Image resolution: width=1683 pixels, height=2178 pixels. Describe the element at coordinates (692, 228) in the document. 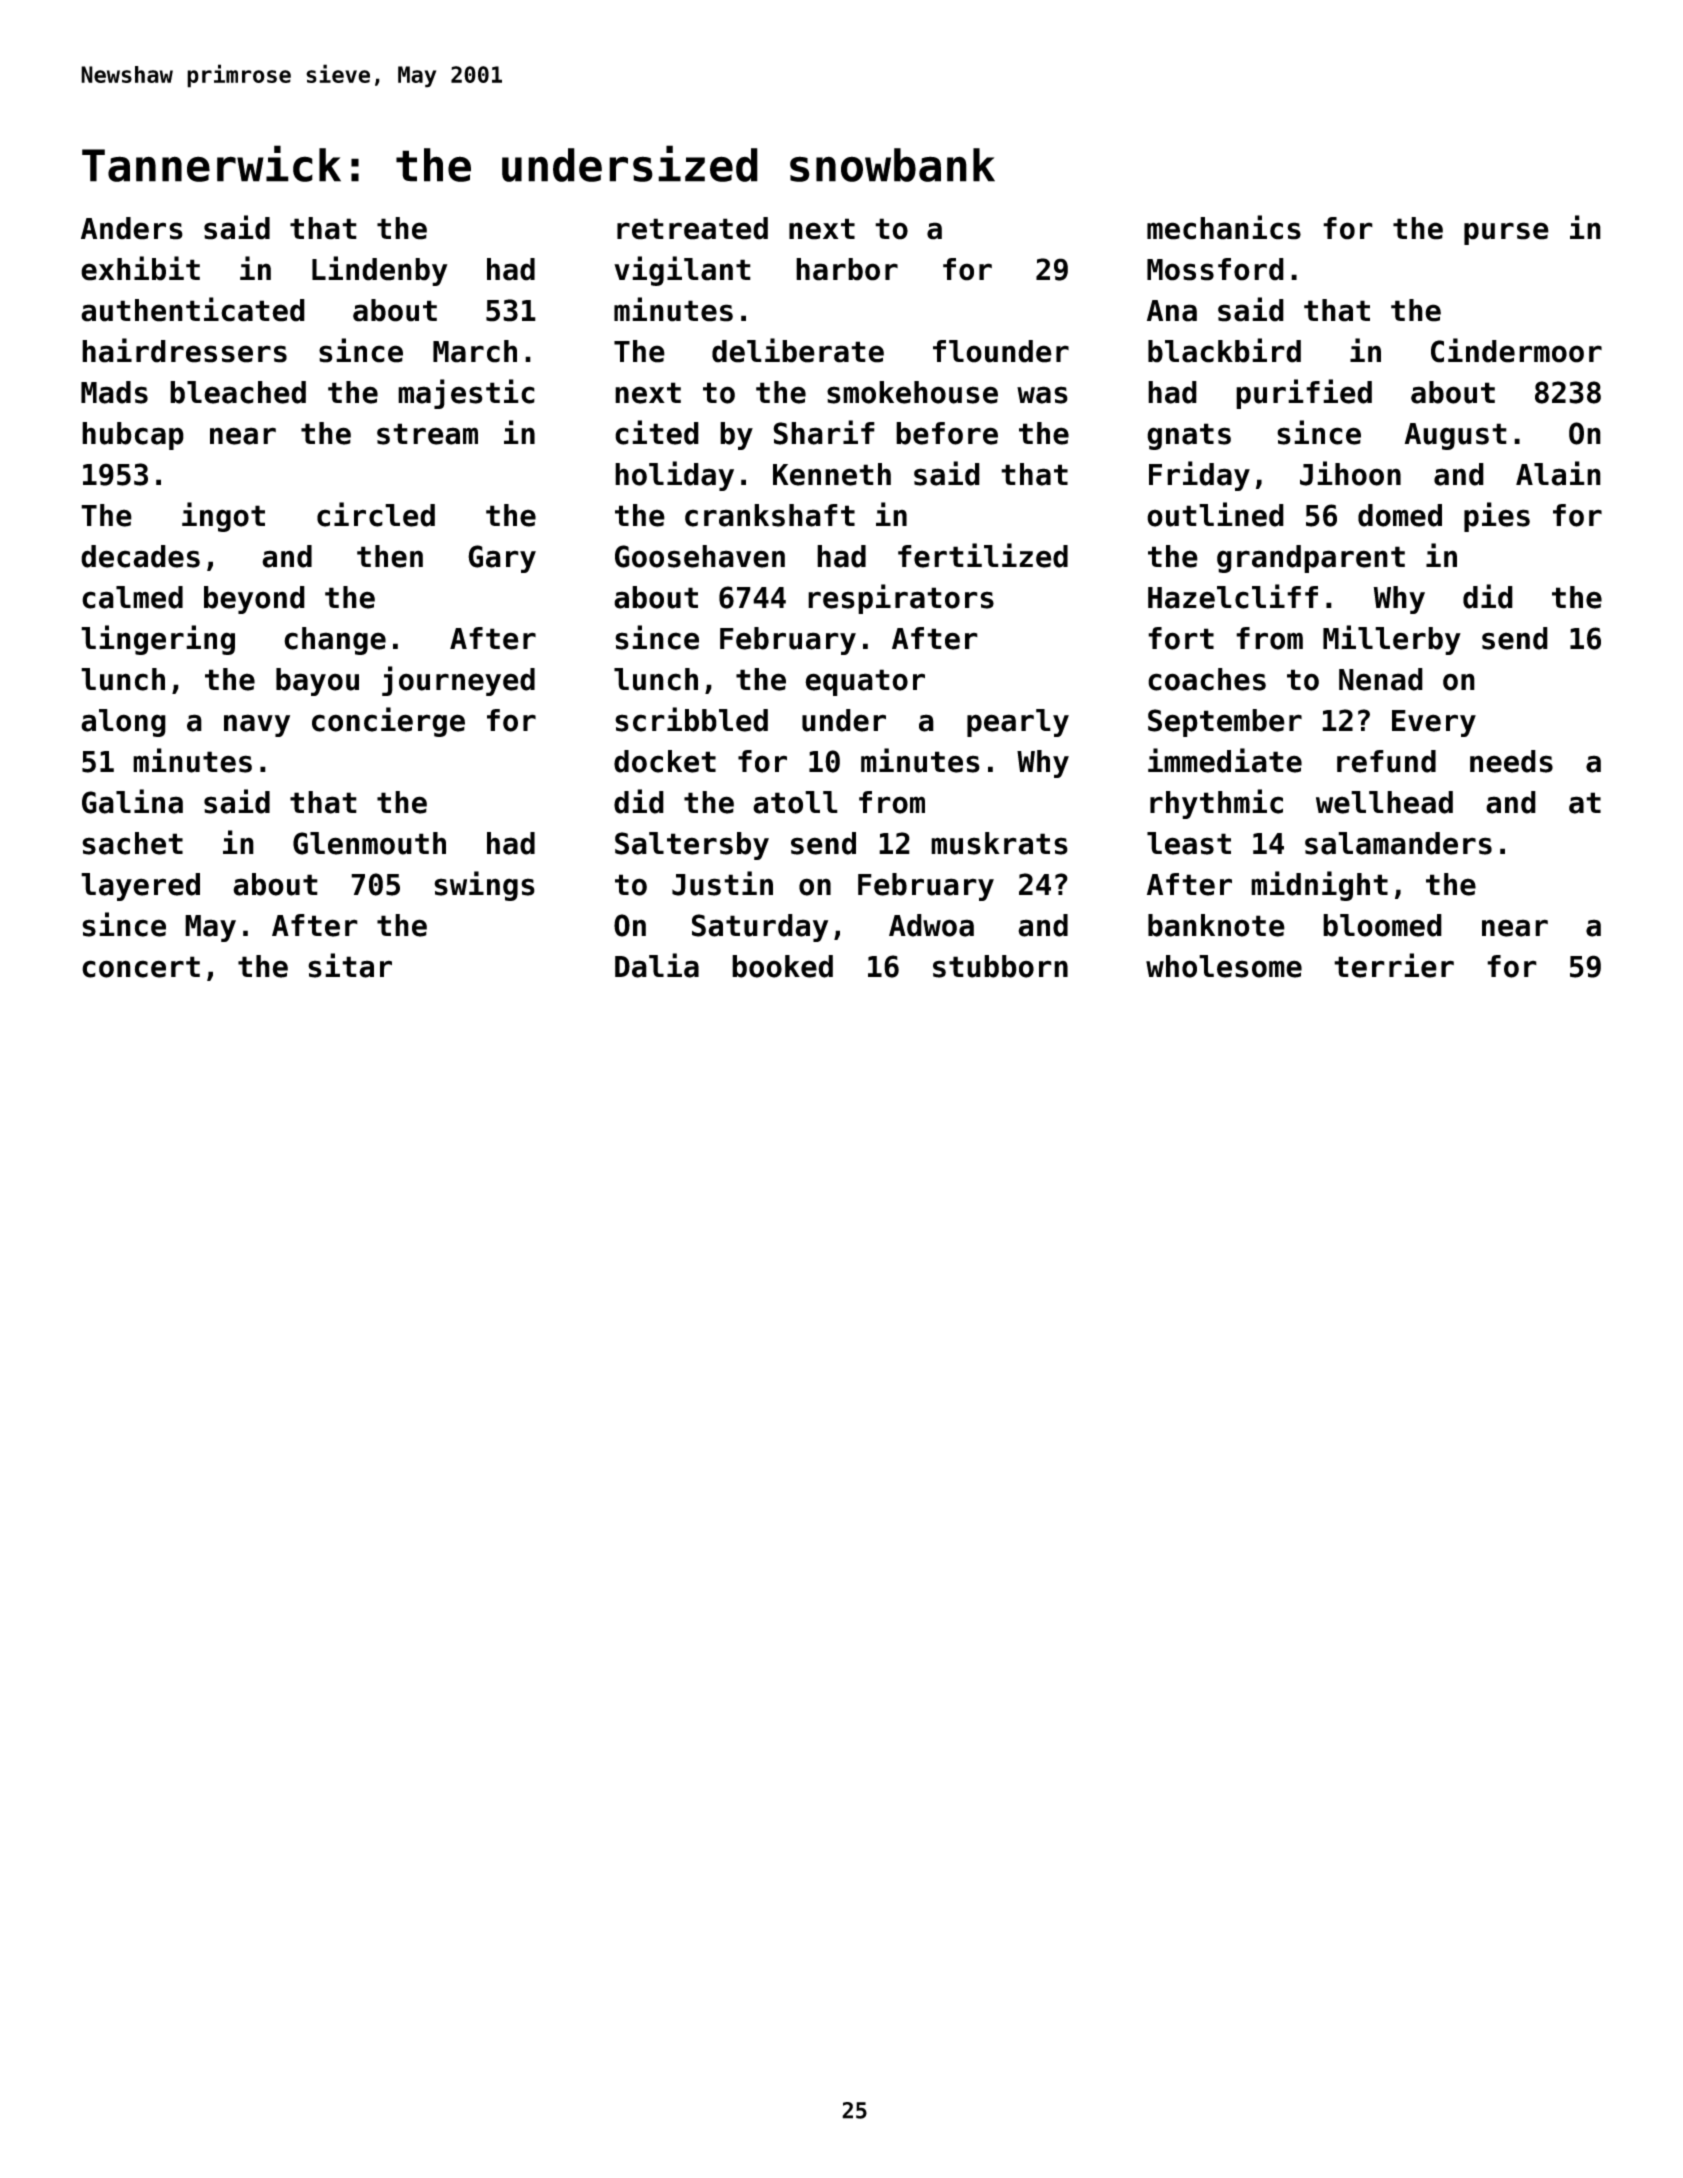

I see `retreated` at that location.
